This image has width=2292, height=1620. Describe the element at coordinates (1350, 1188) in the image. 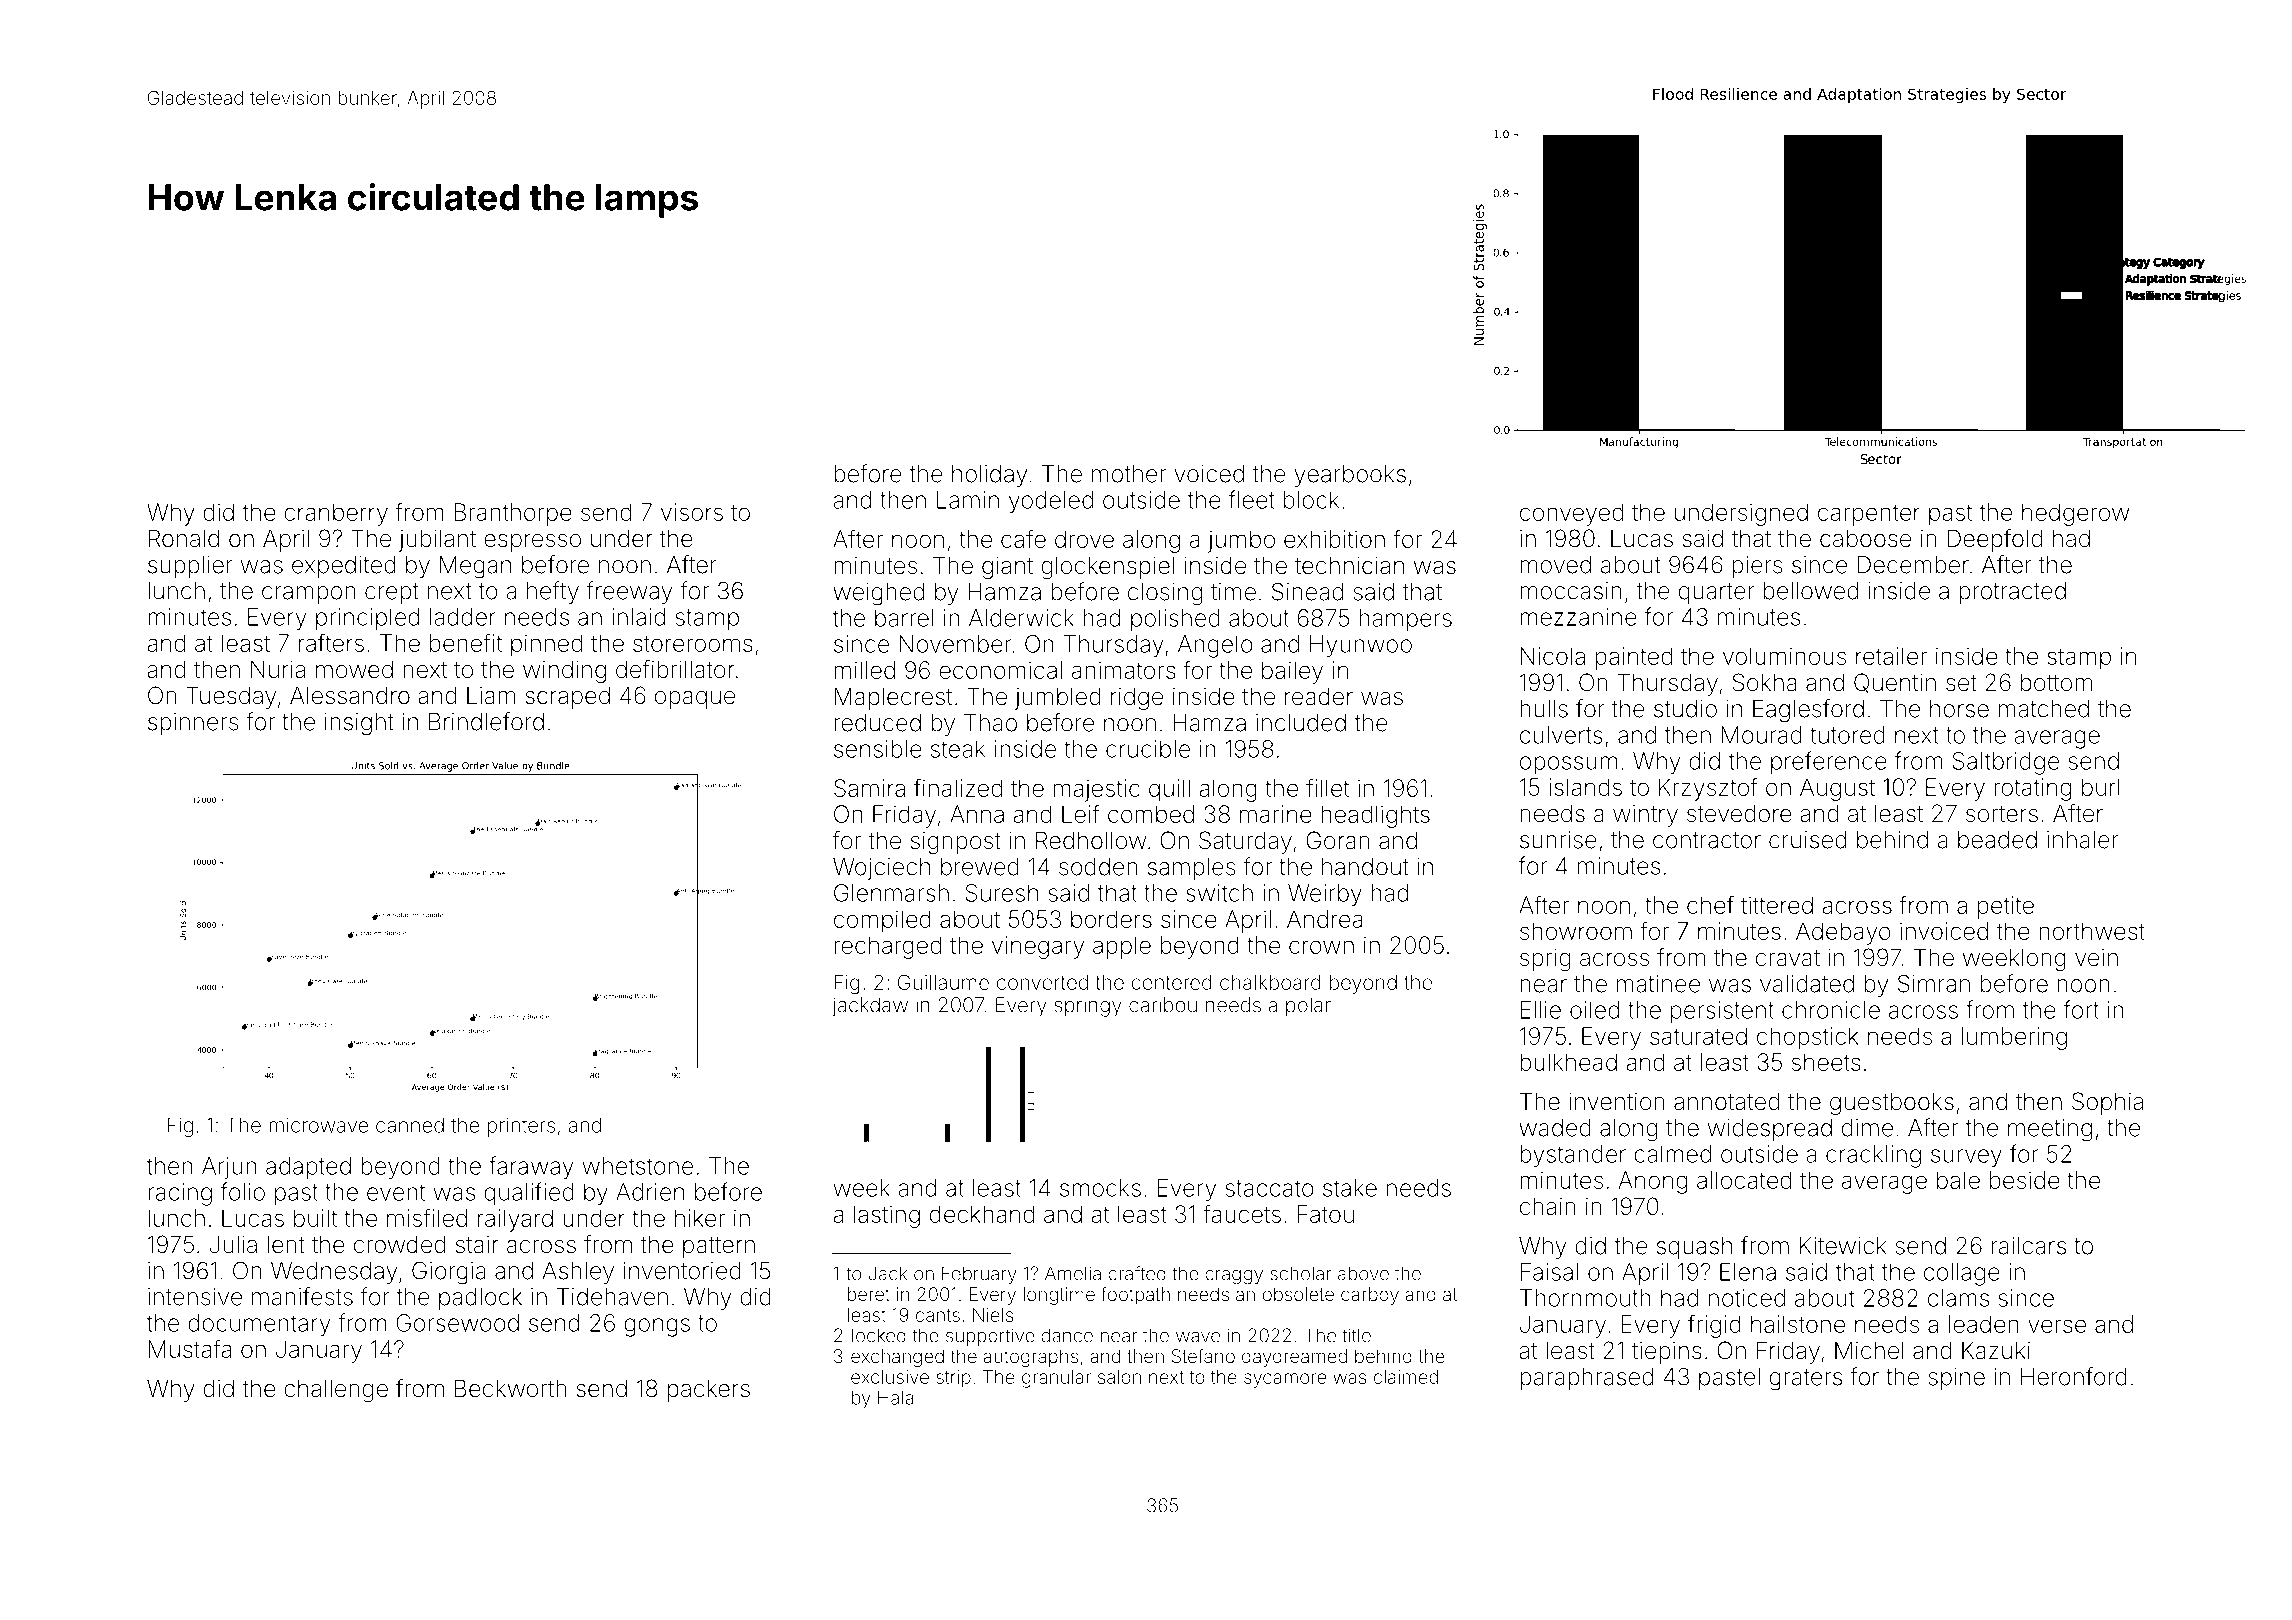

I see `stake` at that location.
